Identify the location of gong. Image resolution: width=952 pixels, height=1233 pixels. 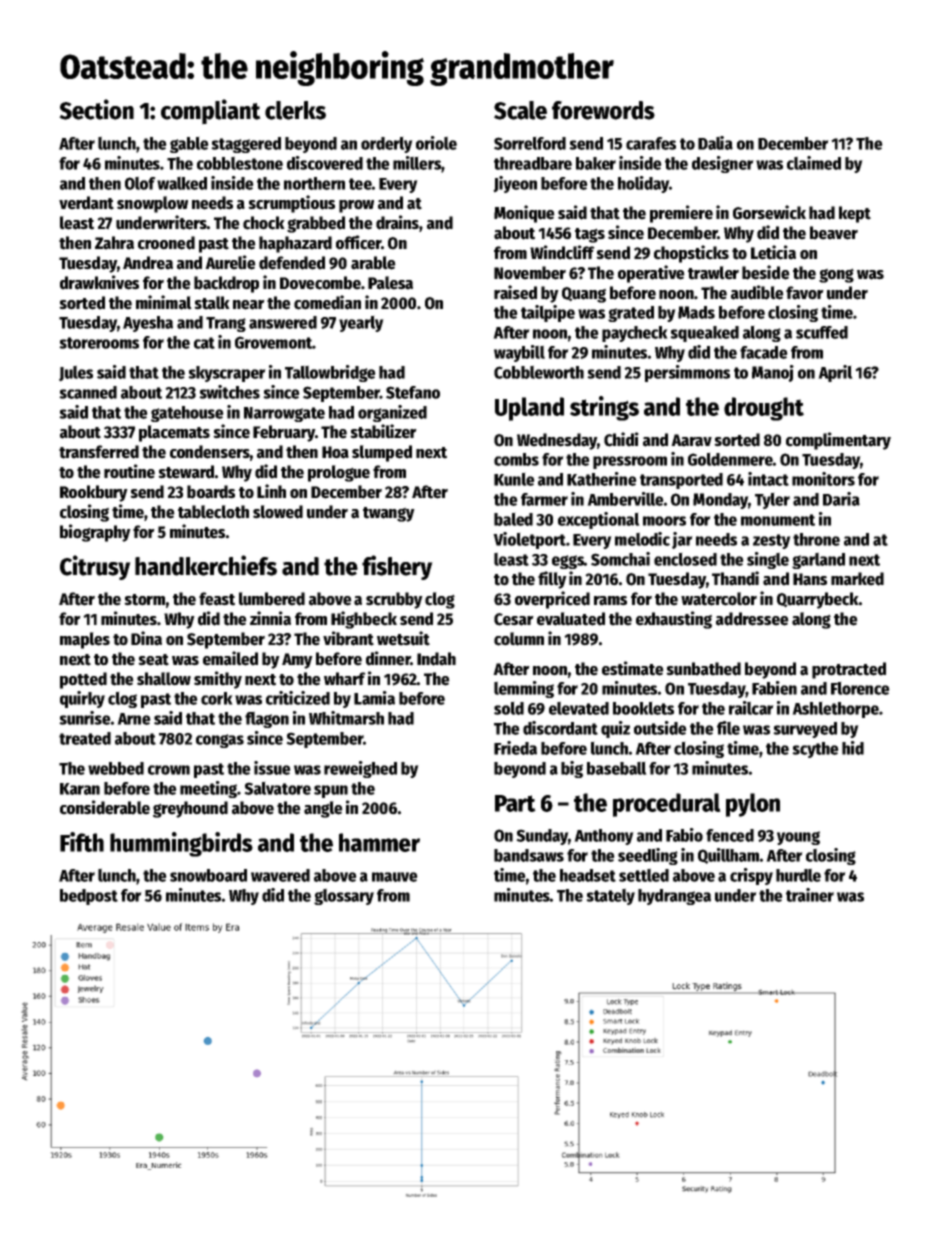
(836, 275).
